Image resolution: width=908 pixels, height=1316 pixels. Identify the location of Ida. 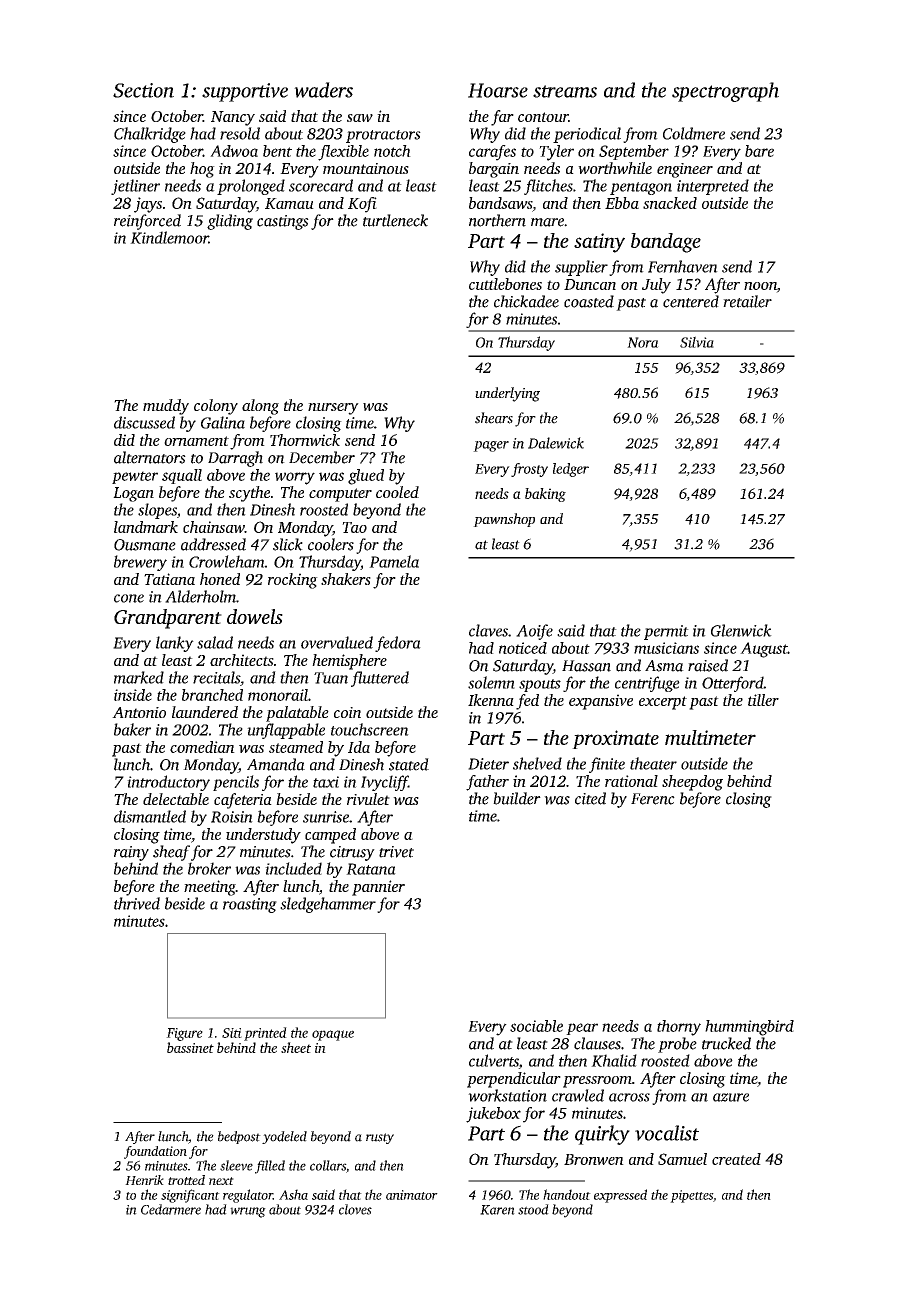
(359, 747).
